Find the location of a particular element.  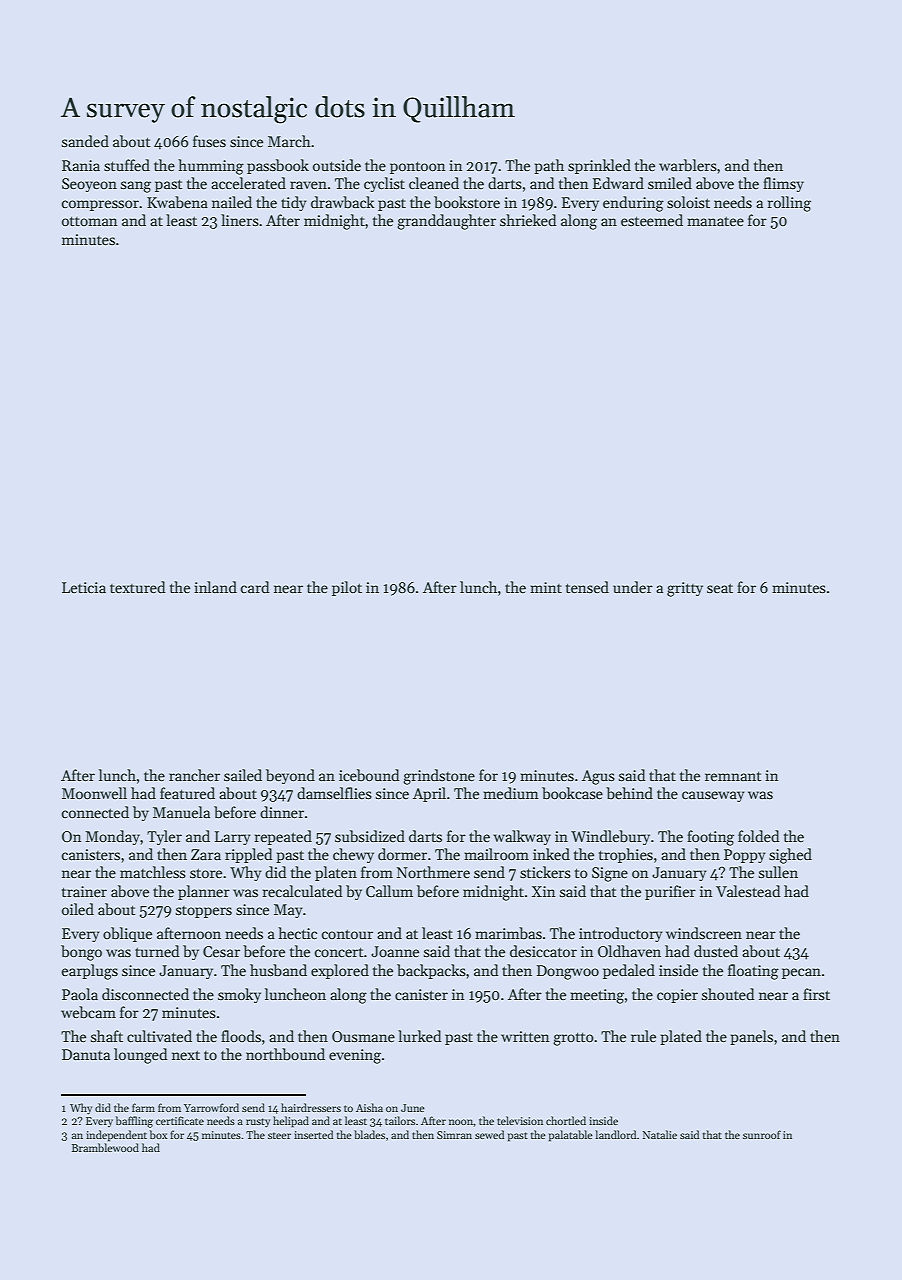

rusty is located at coordinates (258, 1122).
